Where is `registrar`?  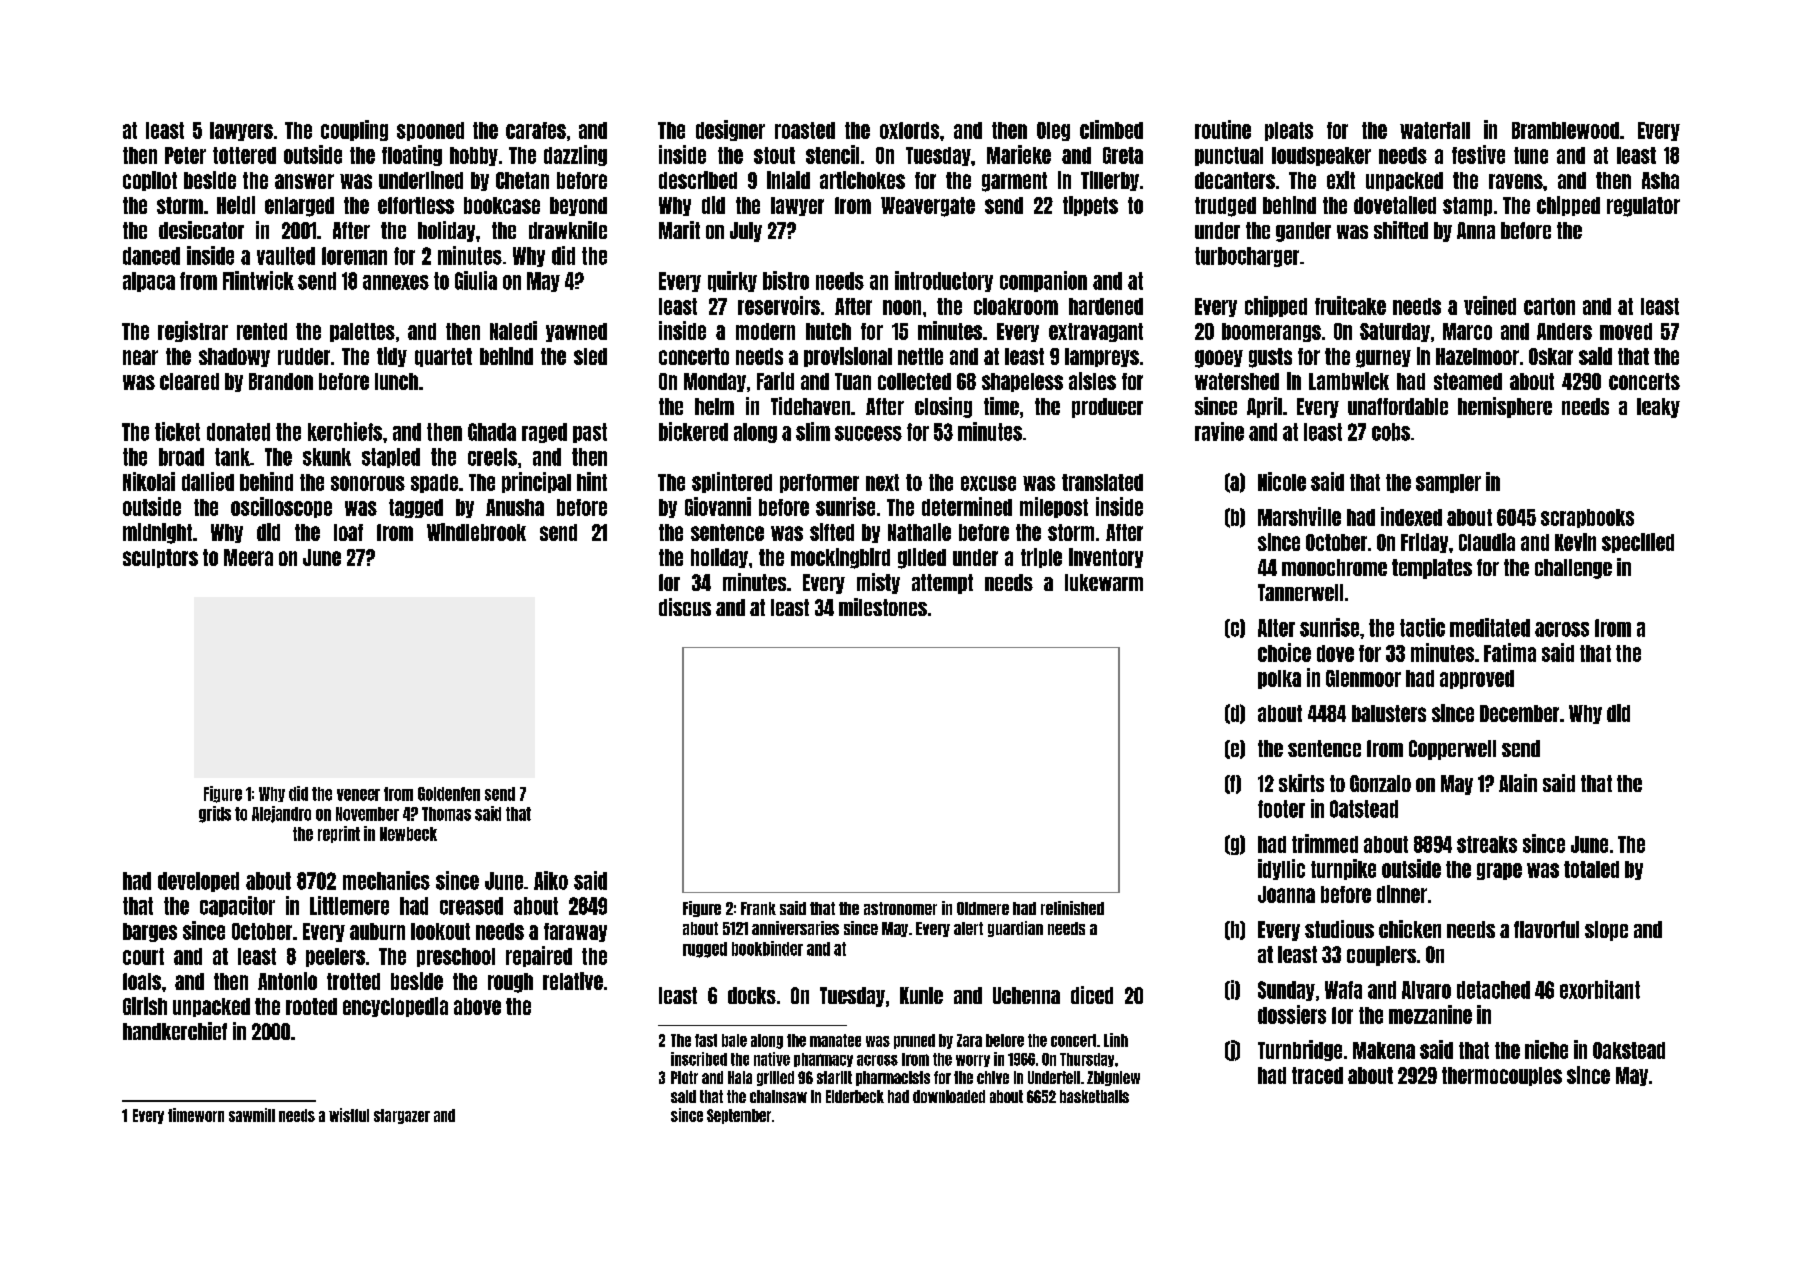 registrar is located at coordinates (193, 331).
